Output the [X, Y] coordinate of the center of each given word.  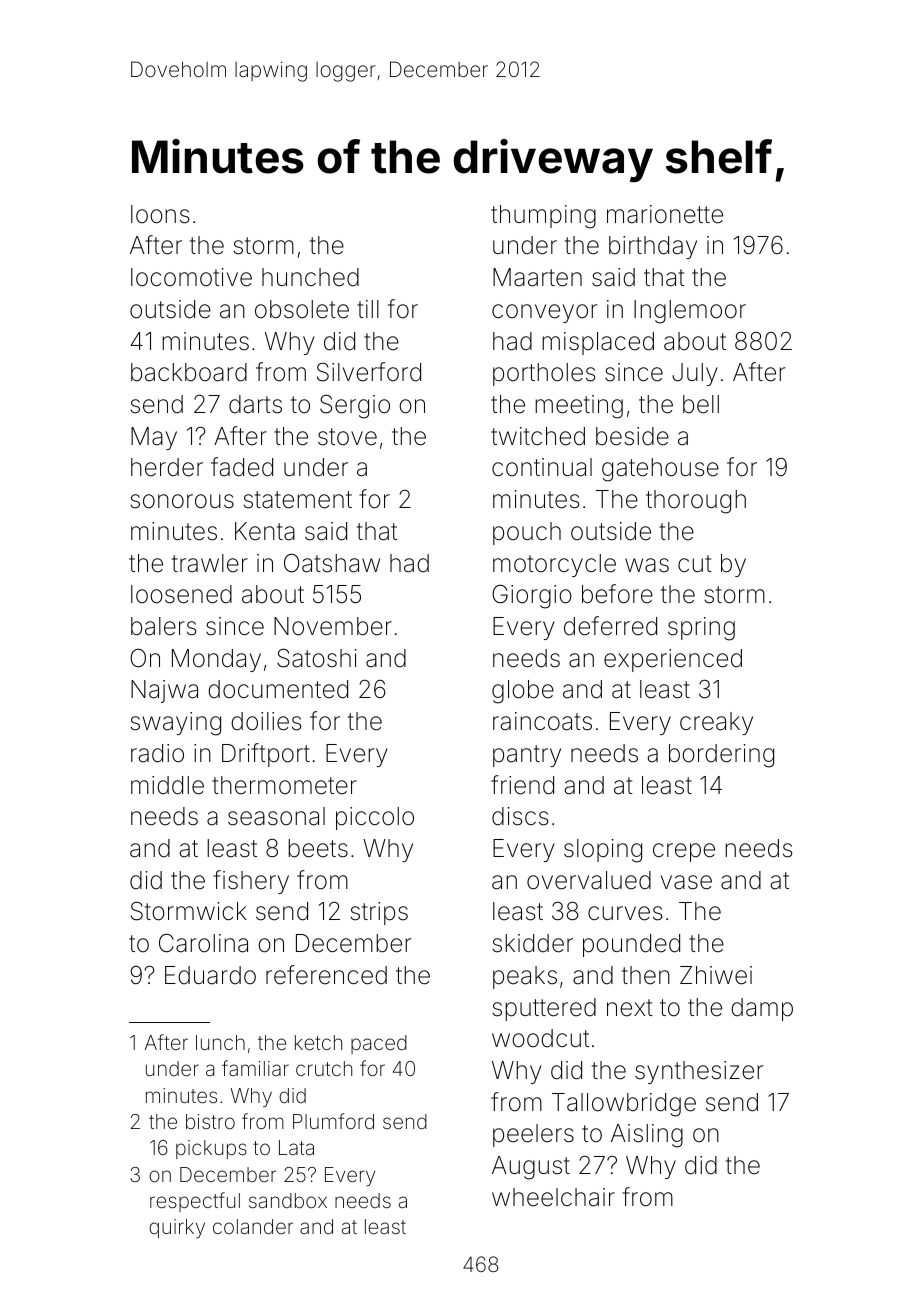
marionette [665, 214]
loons [160, 214]
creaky [716, 723]
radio [157, 753]
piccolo [375, 818]
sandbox [288, 1200]
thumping [543, 217]
